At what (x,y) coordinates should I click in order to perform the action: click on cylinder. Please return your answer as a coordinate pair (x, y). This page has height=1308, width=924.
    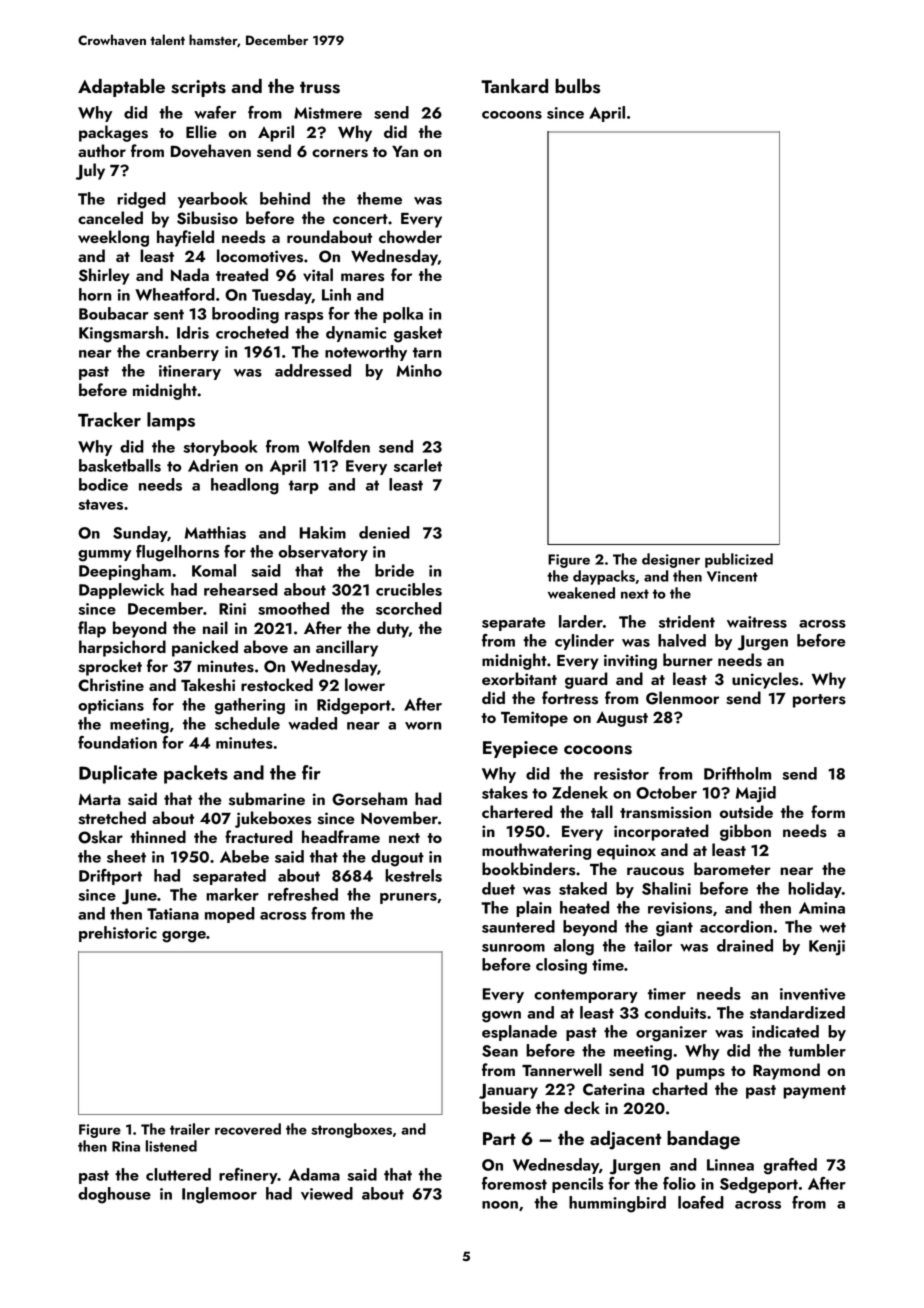
    Looking at the image, I should click on (584, 642).
